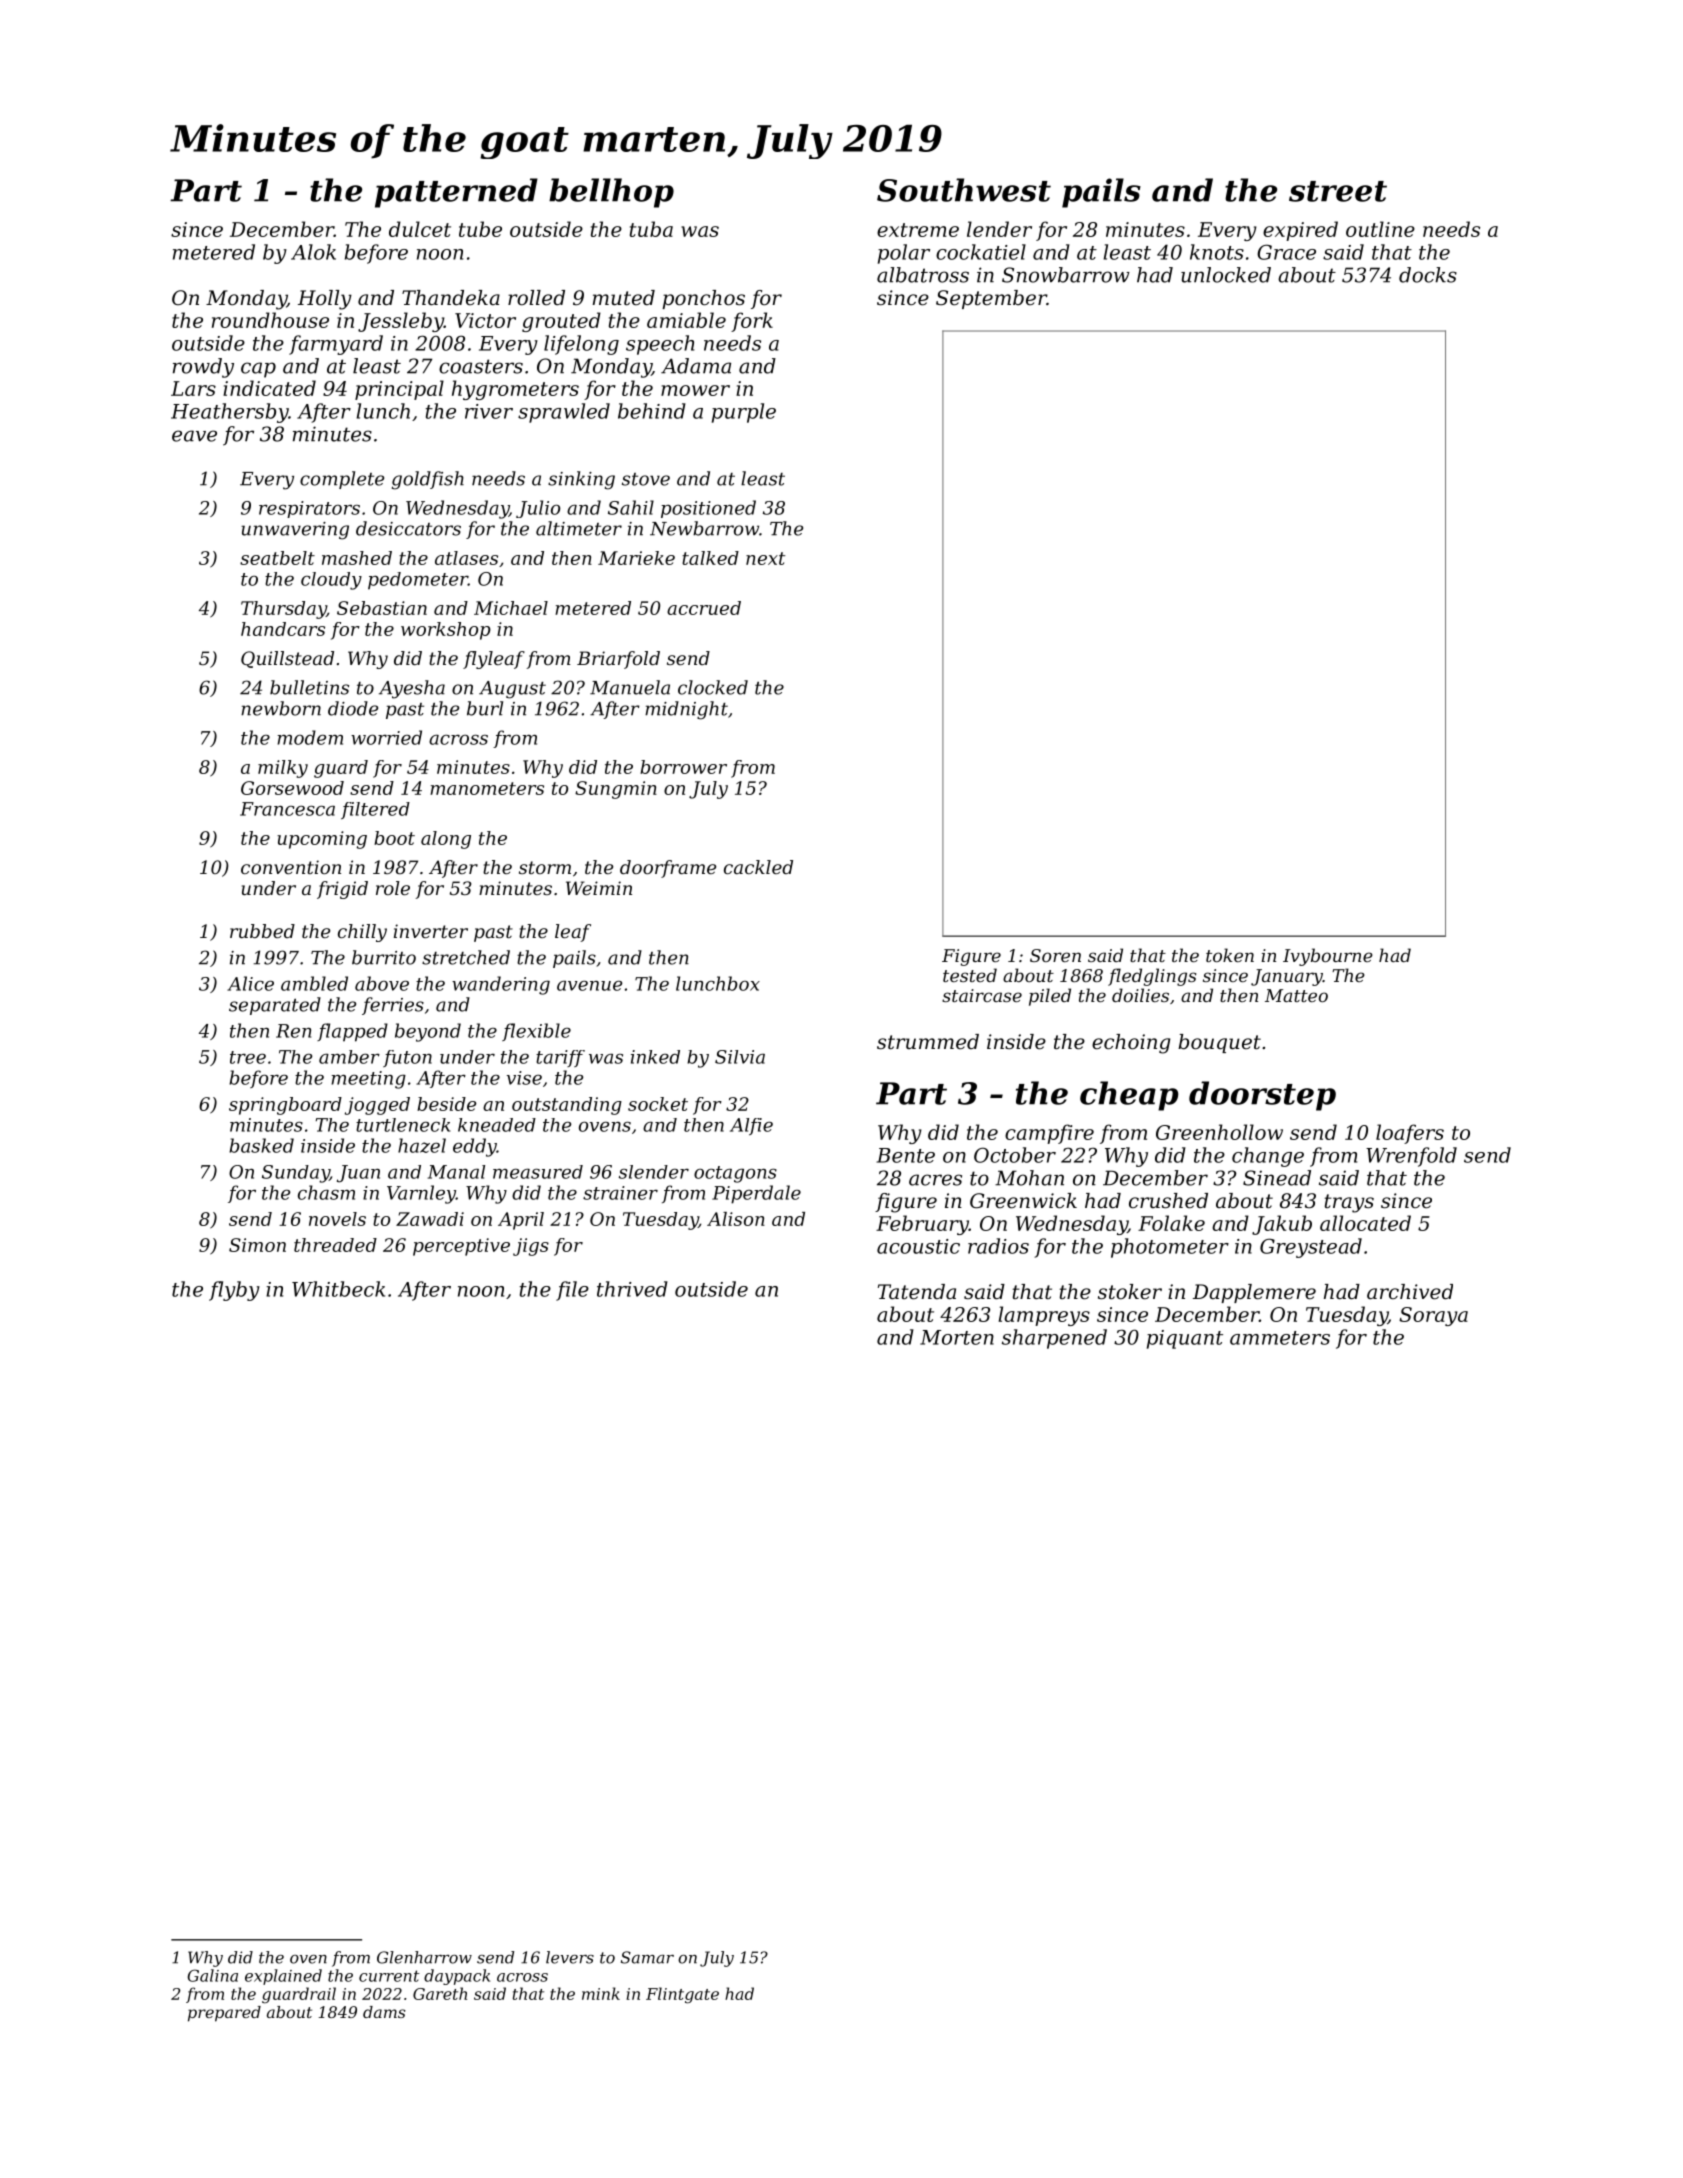 The height and width of the image is (2178, 1683). I want to click on levers, so click(570, 1957).
